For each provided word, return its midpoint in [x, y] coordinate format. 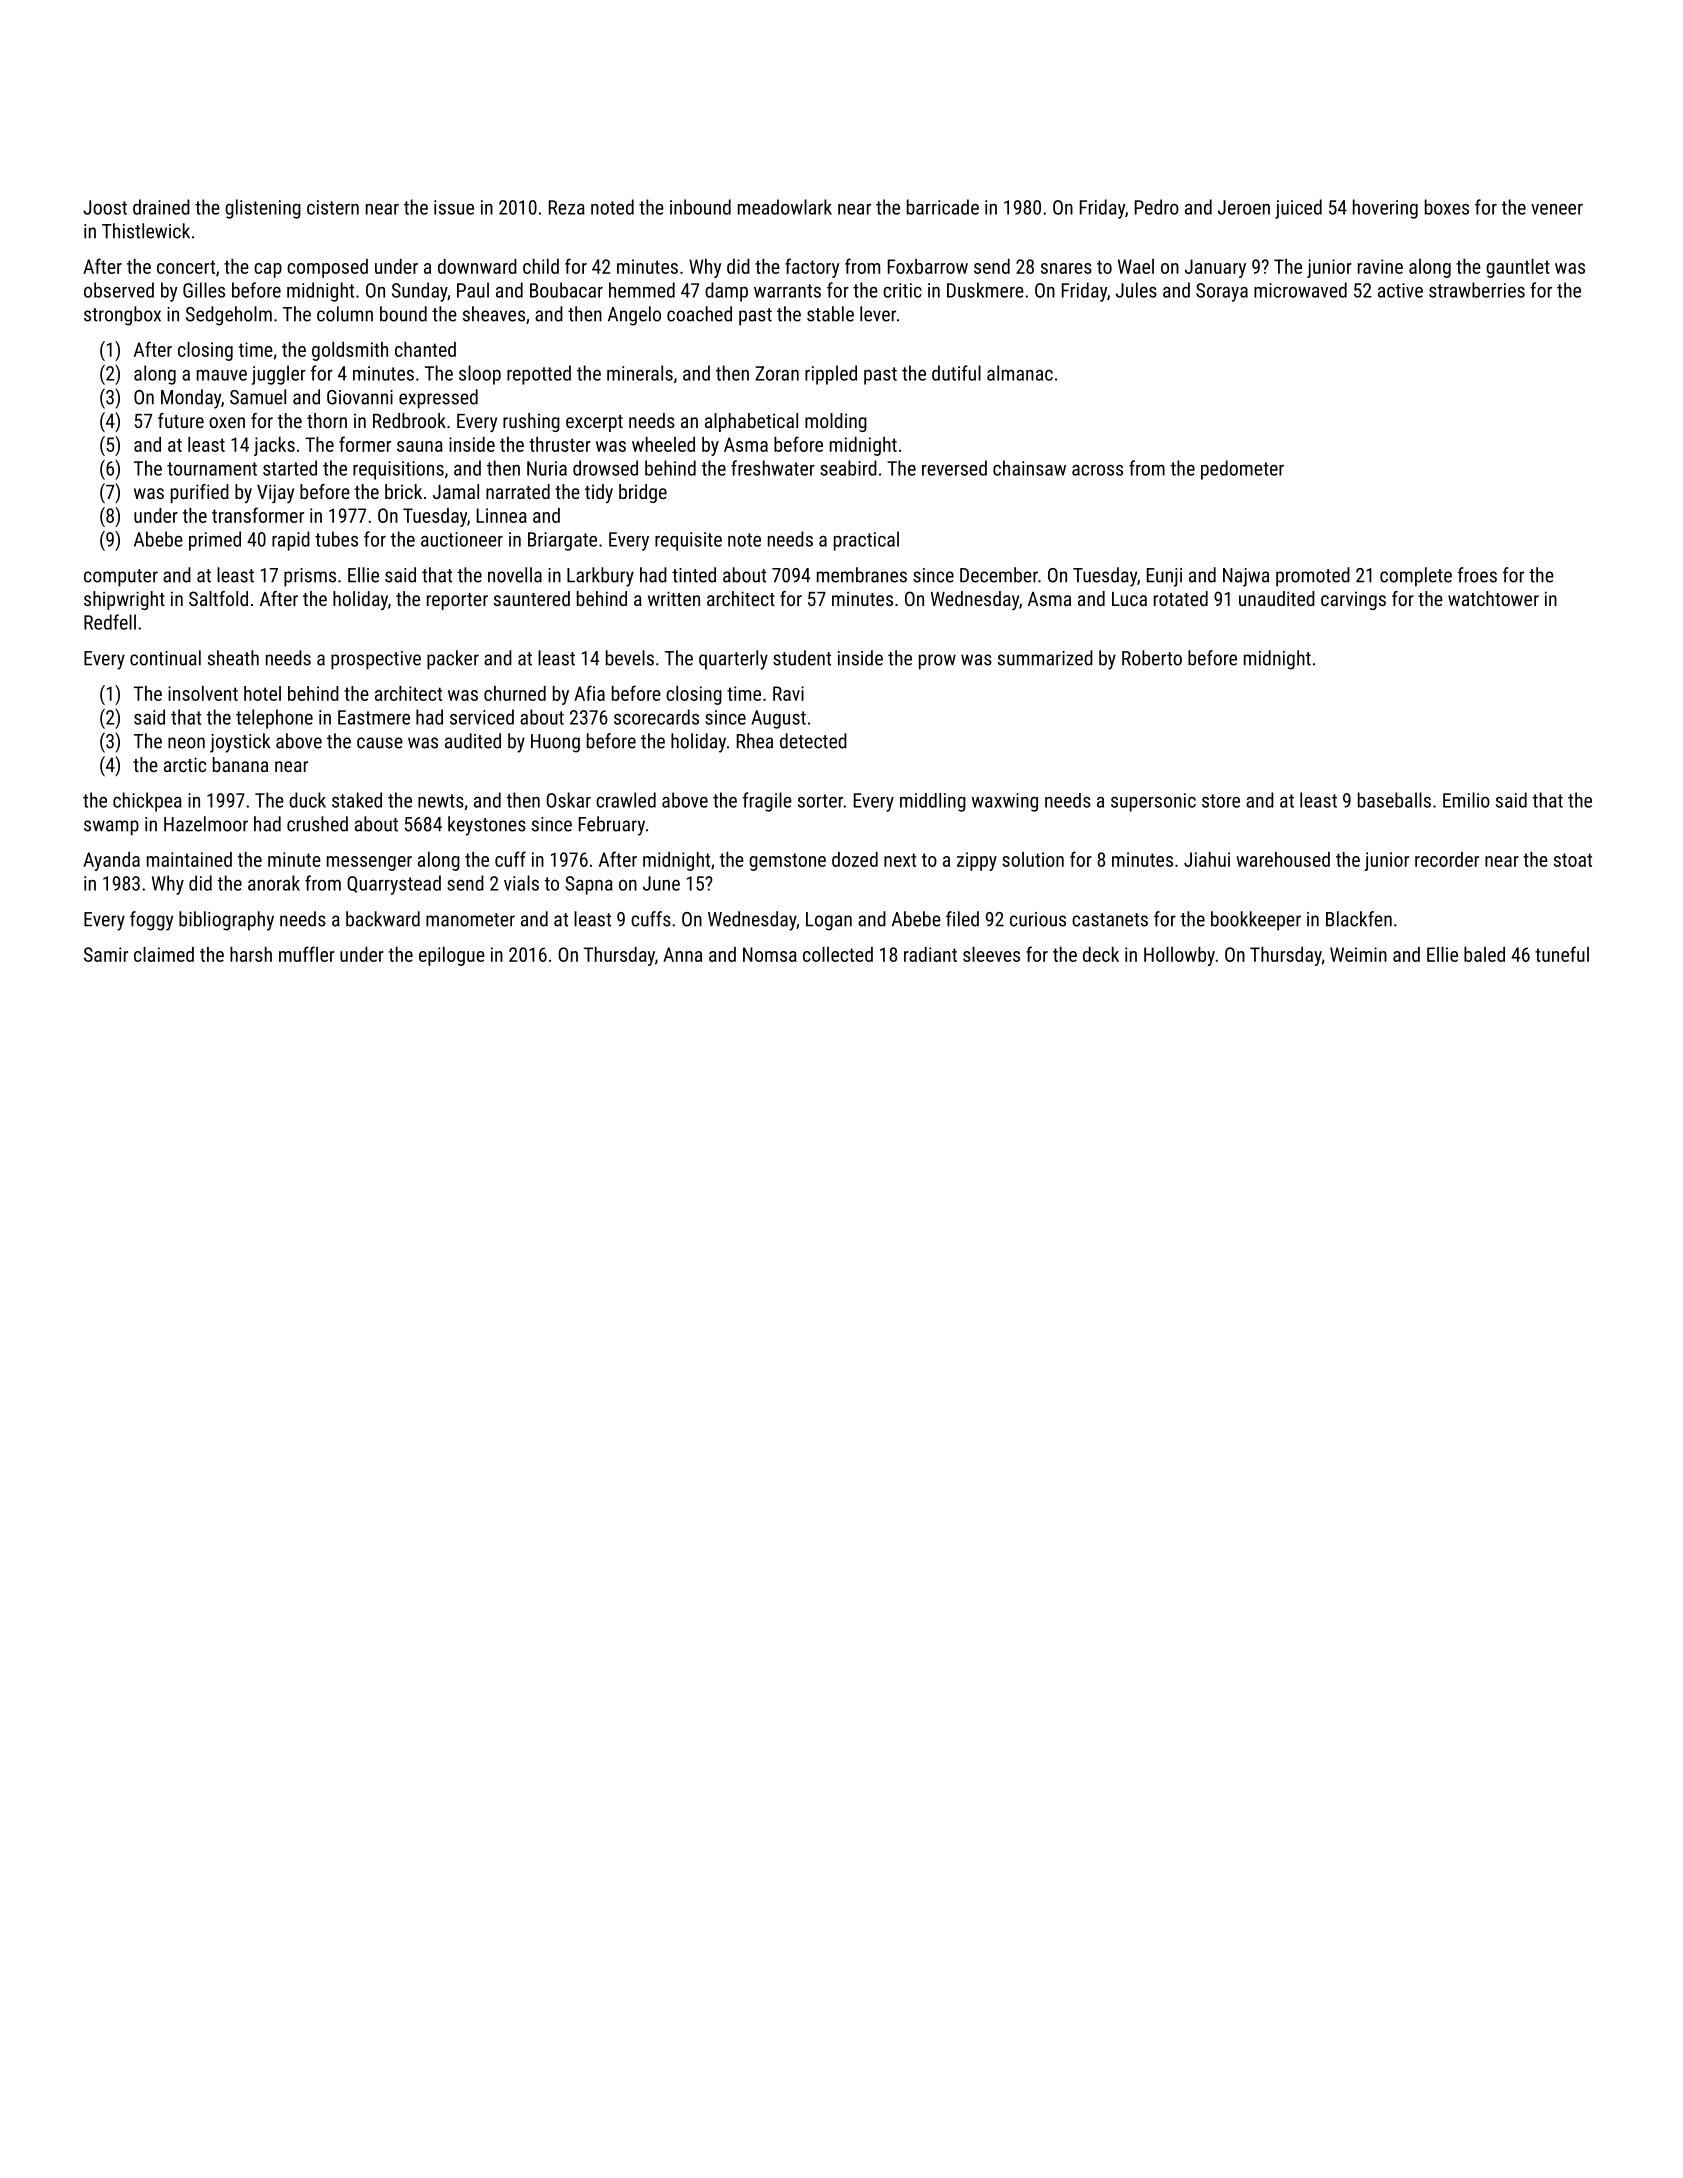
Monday [191, 399]
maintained [189, 859]
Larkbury [600, 577]
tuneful [1562, 954]
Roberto [1152, 658]
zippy [977, 861]
